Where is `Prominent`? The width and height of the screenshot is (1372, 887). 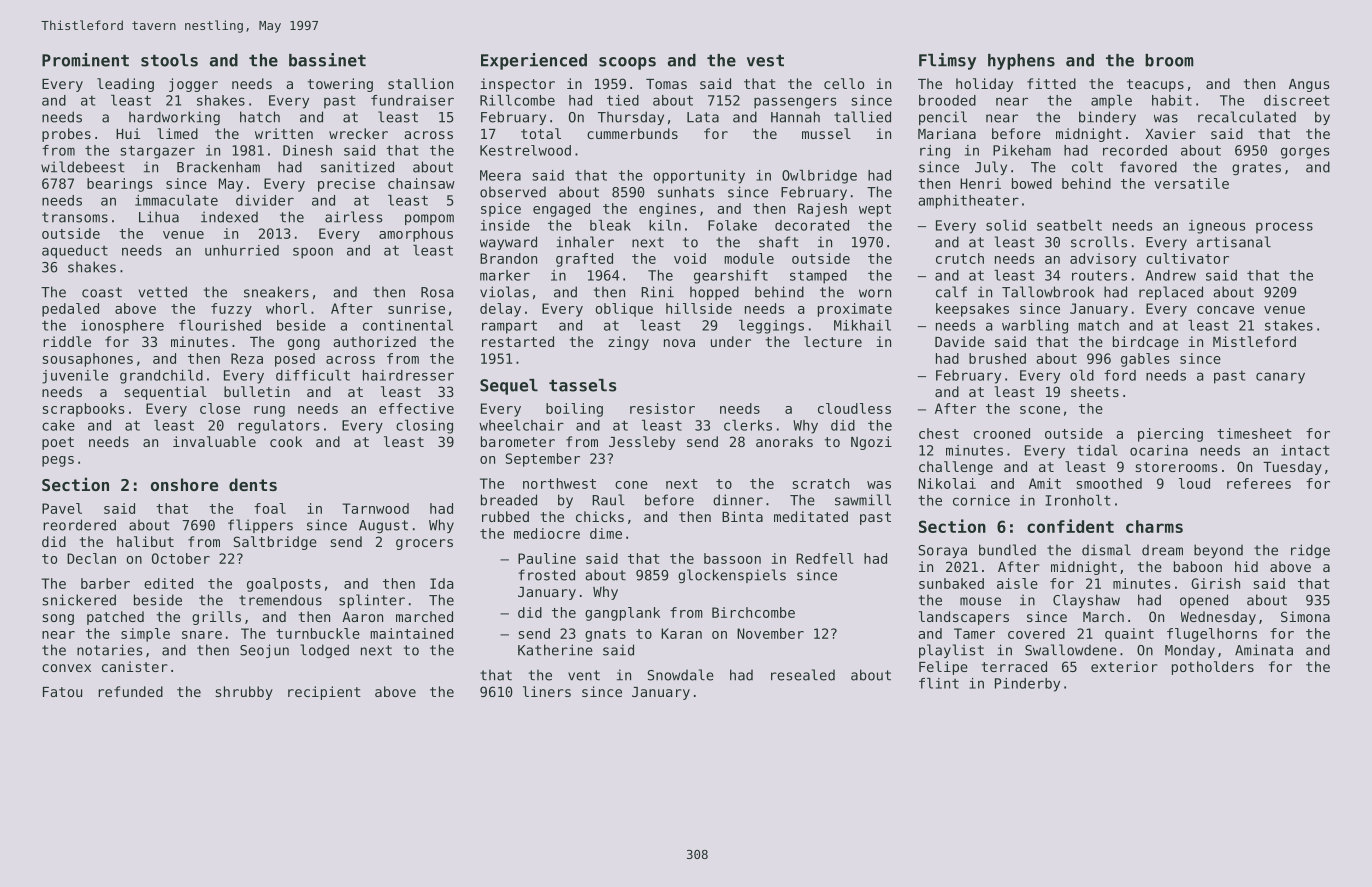
Prominent is located at coordinates (85, 60).
